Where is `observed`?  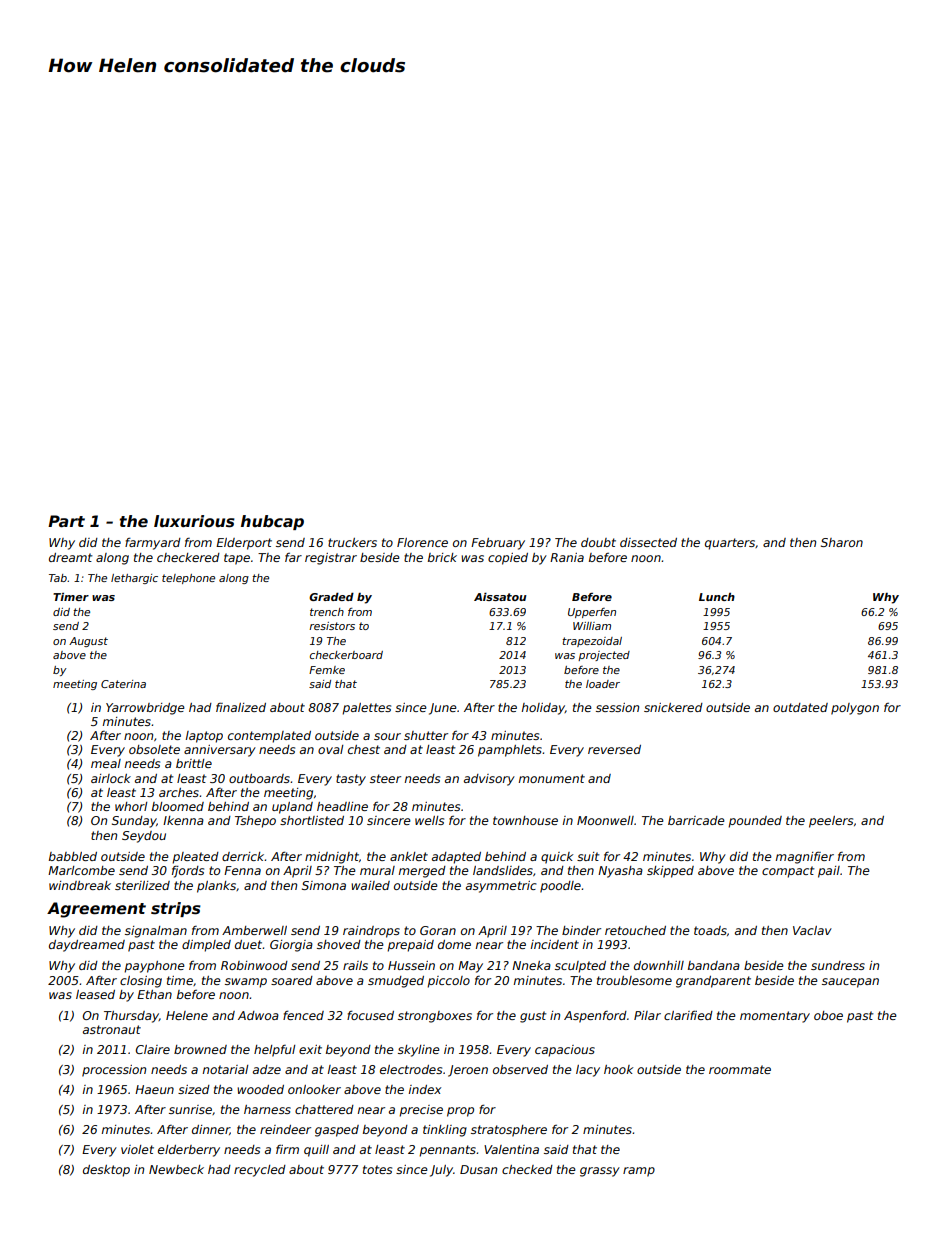 observed is located at coordinates (520, 1069).
